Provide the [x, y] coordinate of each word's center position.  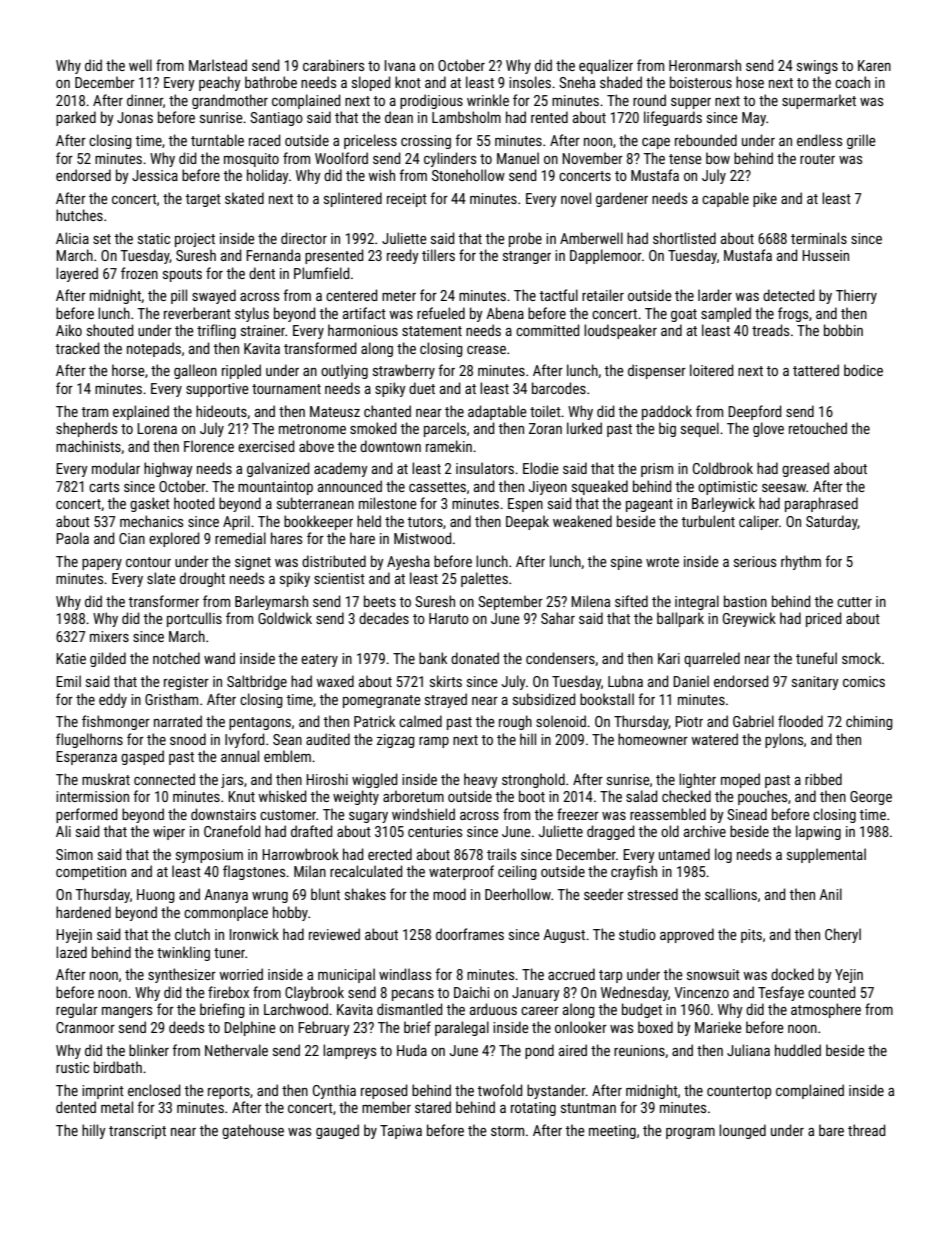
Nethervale [236, 1050]
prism [657, 470]
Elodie [541, 468]
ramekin [449, 446]
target [203, 200]
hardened [83, 912]
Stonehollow [468, 175]
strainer [263, 330]
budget [642, 1010]
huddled [798, 1050]
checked [686, 796]
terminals [819, 238]
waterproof [461, 872]
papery [102, 564]
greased [805, 469]
